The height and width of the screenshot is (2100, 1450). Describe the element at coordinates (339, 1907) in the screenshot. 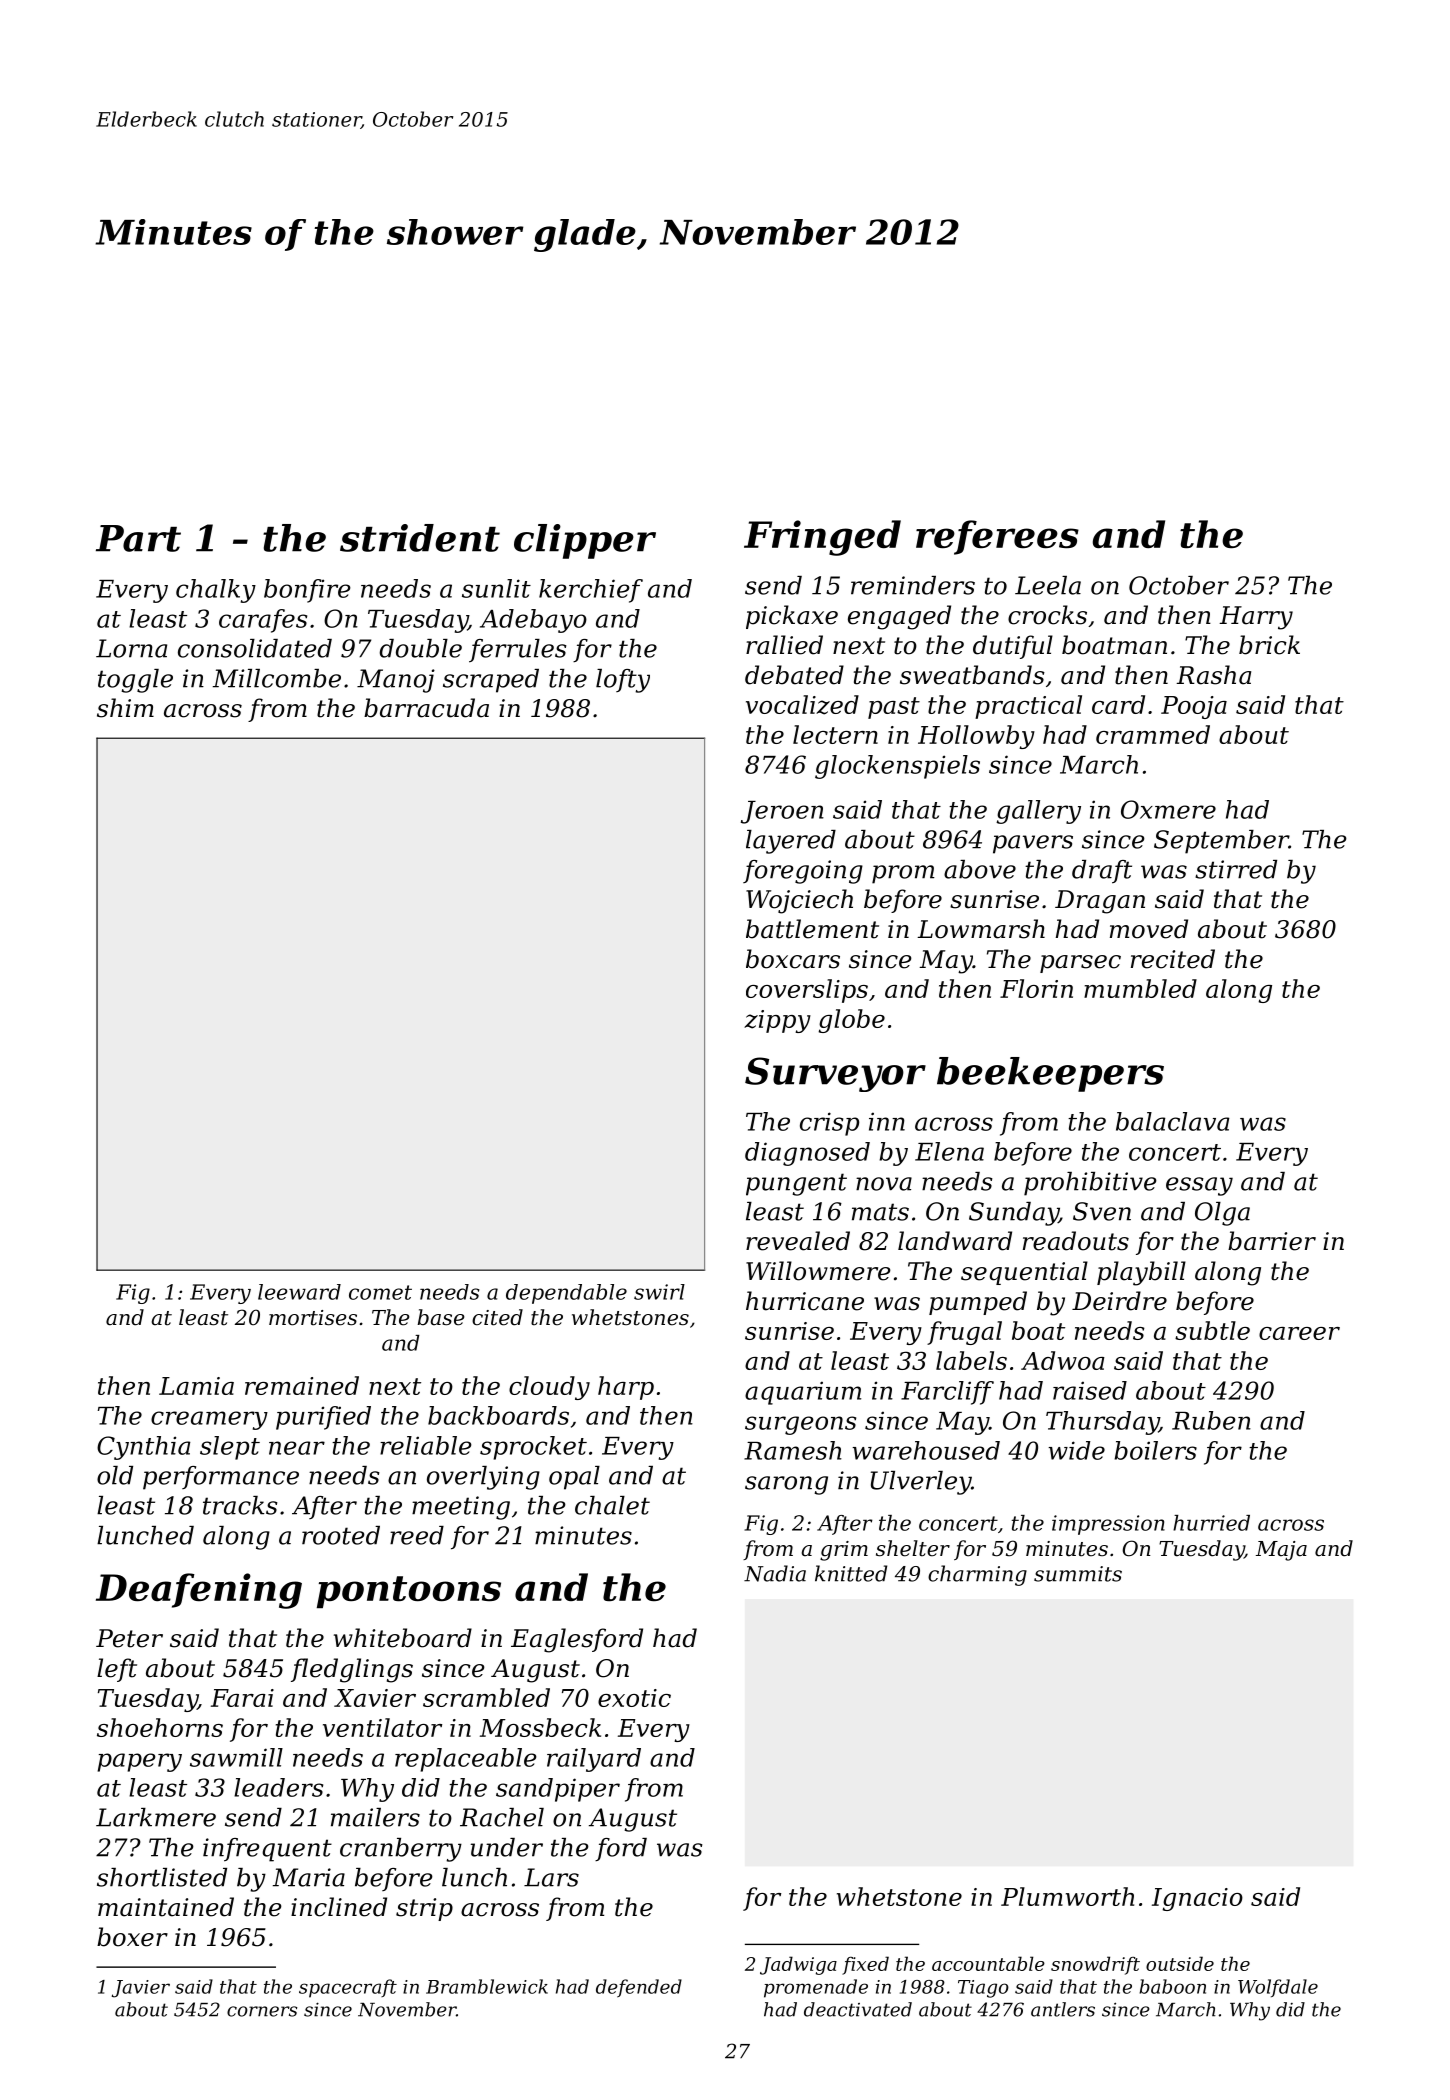

I see `inclined` at that location.
